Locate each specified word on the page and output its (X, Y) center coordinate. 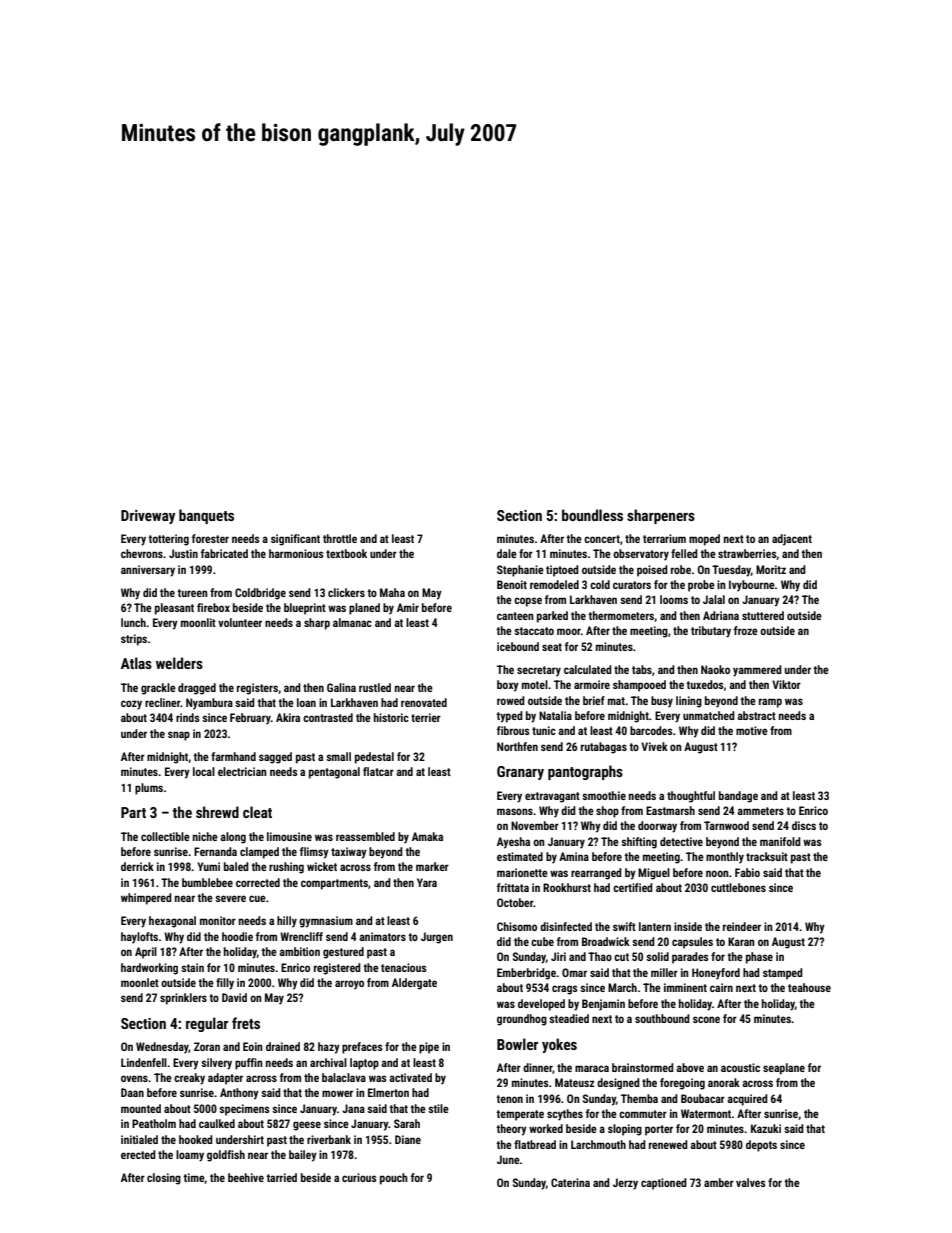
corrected (258, 882)
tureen (192, 593)
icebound (518, 646)
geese (307, 1126)
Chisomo (517, 926)
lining (689, 702)
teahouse (809, 987)
